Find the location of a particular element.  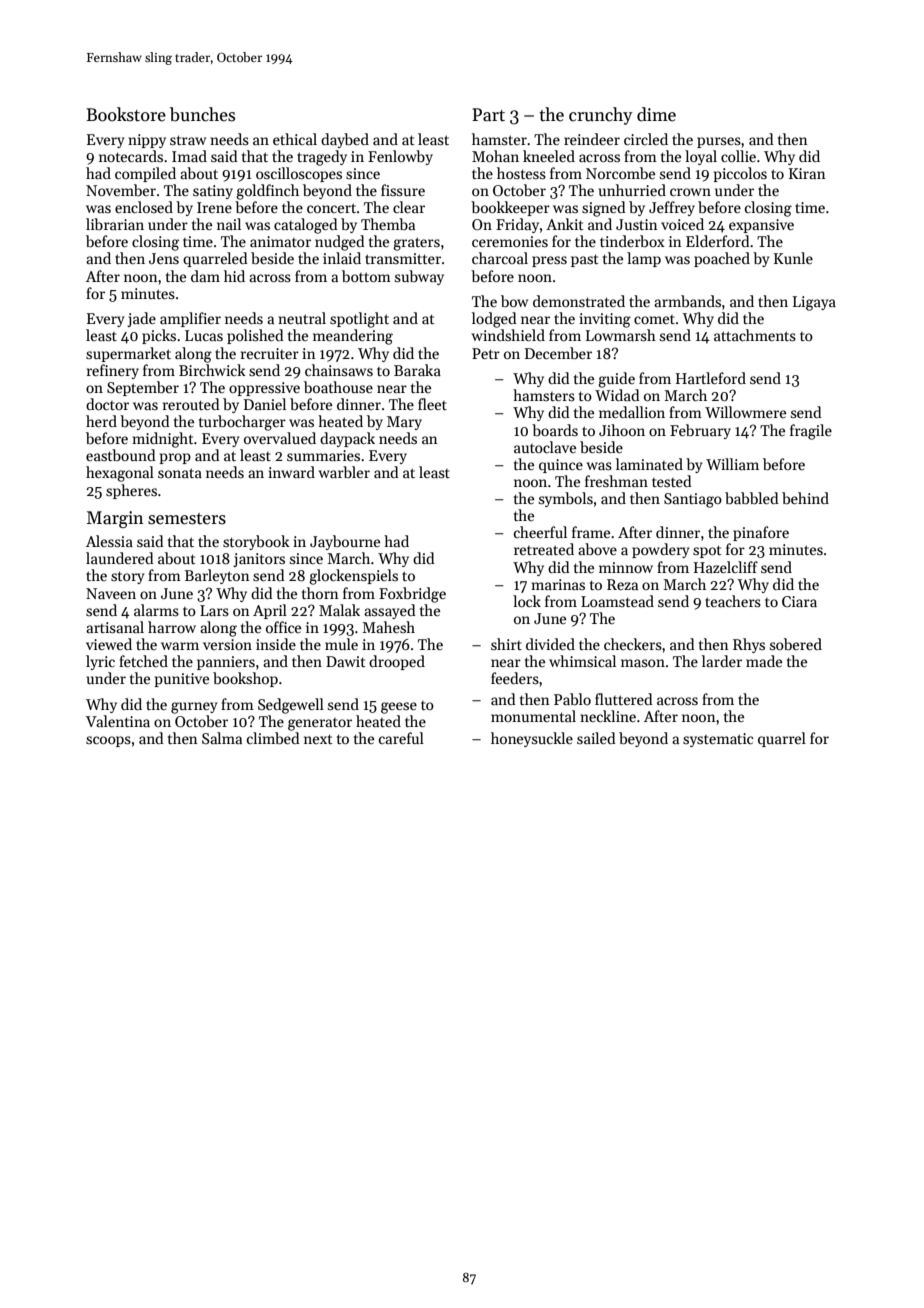

Bookstore is located at coordinates (126, 114).
